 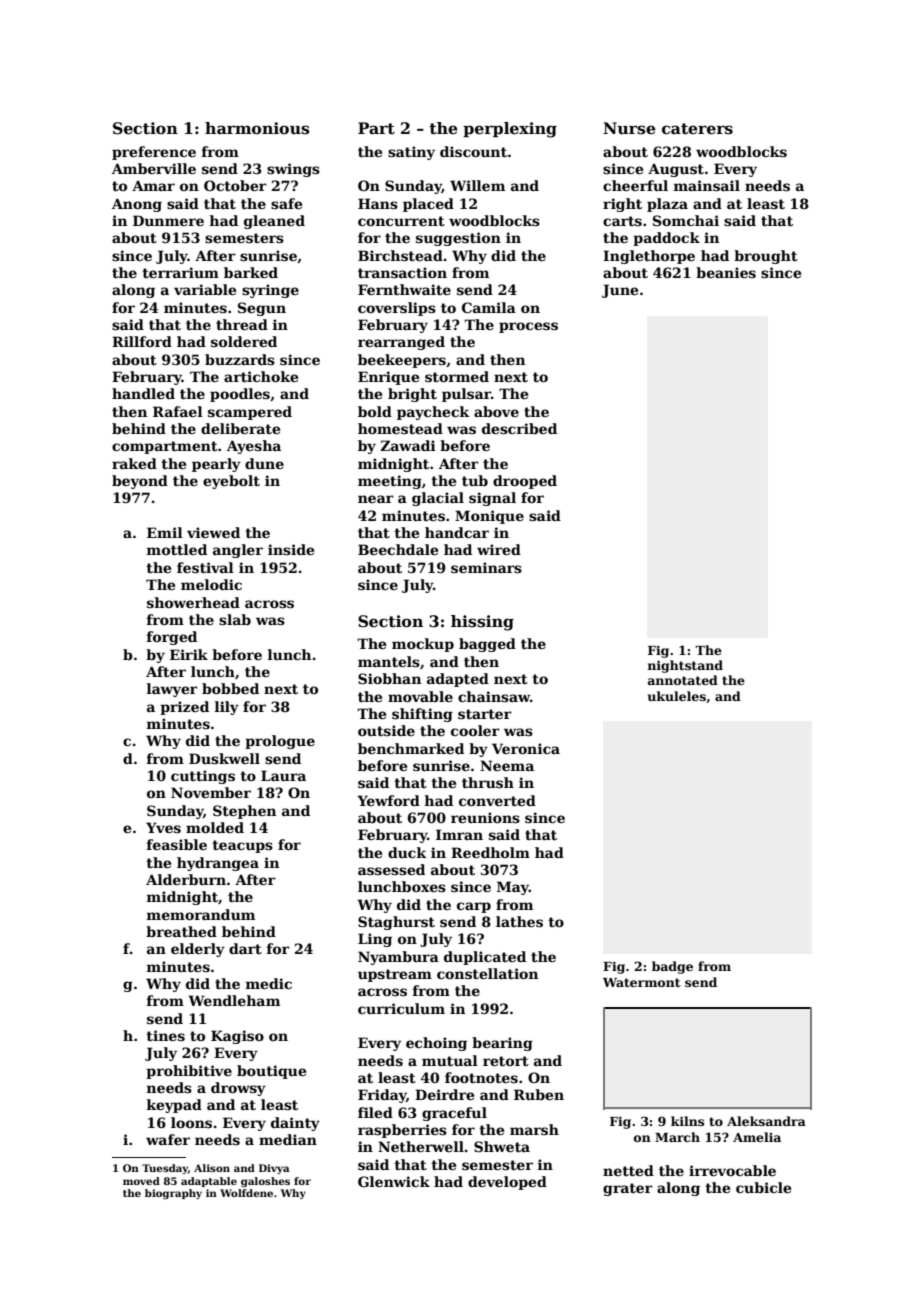 I want to click on perplexing, so click(x=510, y=130).
